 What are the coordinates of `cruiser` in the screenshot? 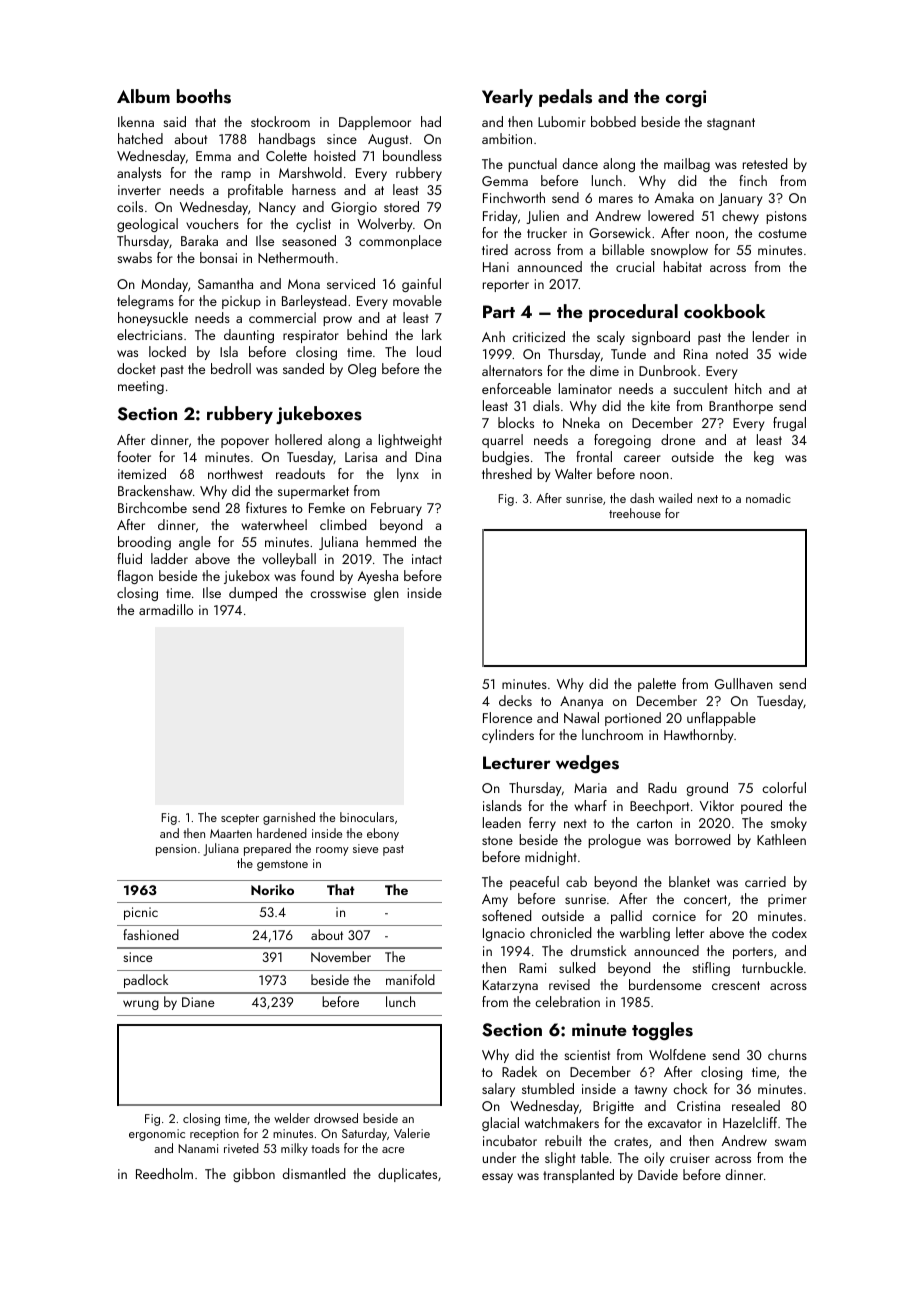 It's located at (690, 1158).
